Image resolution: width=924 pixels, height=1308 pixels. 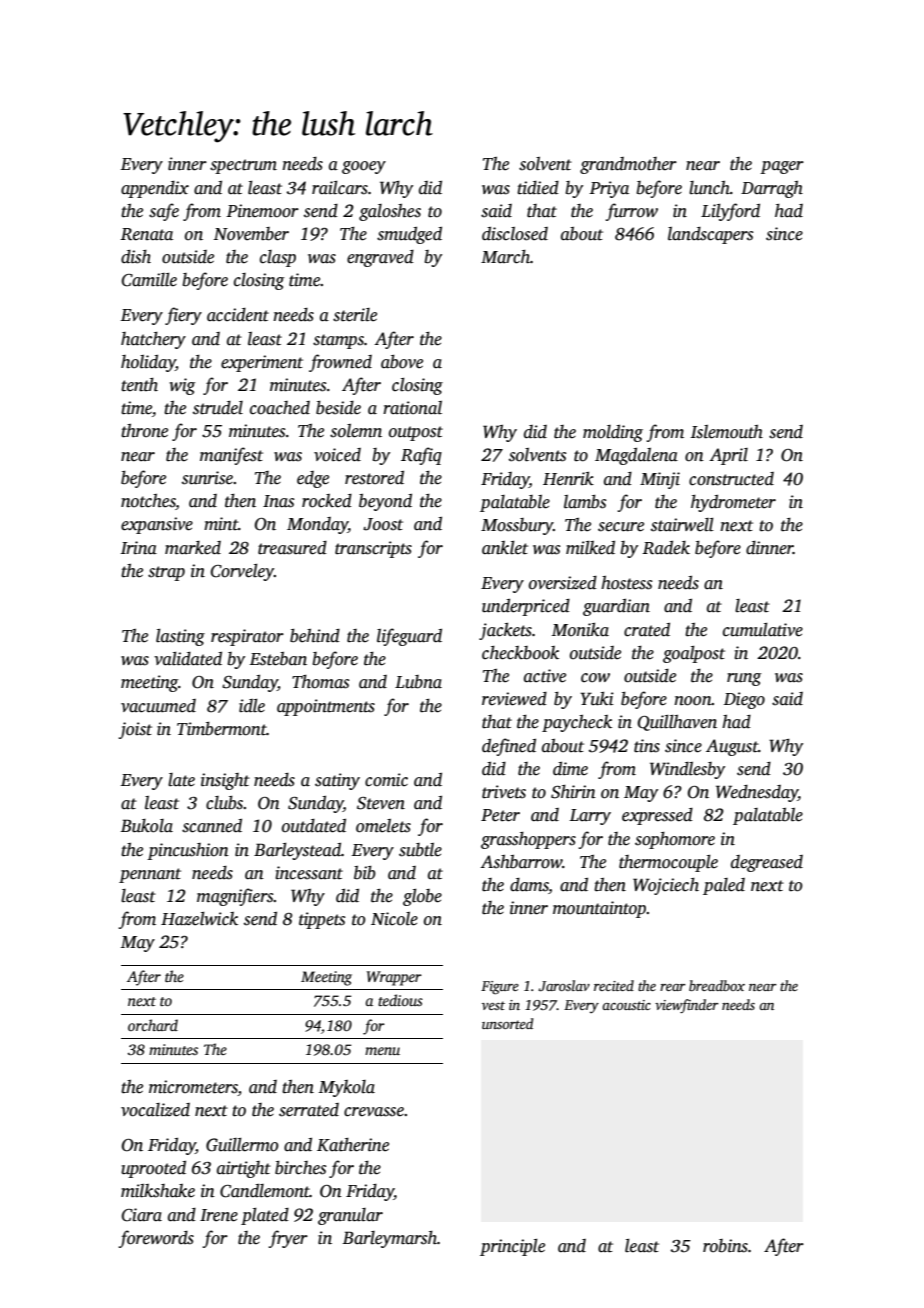 I want to click on Inas, so click(x=278, y=501).
